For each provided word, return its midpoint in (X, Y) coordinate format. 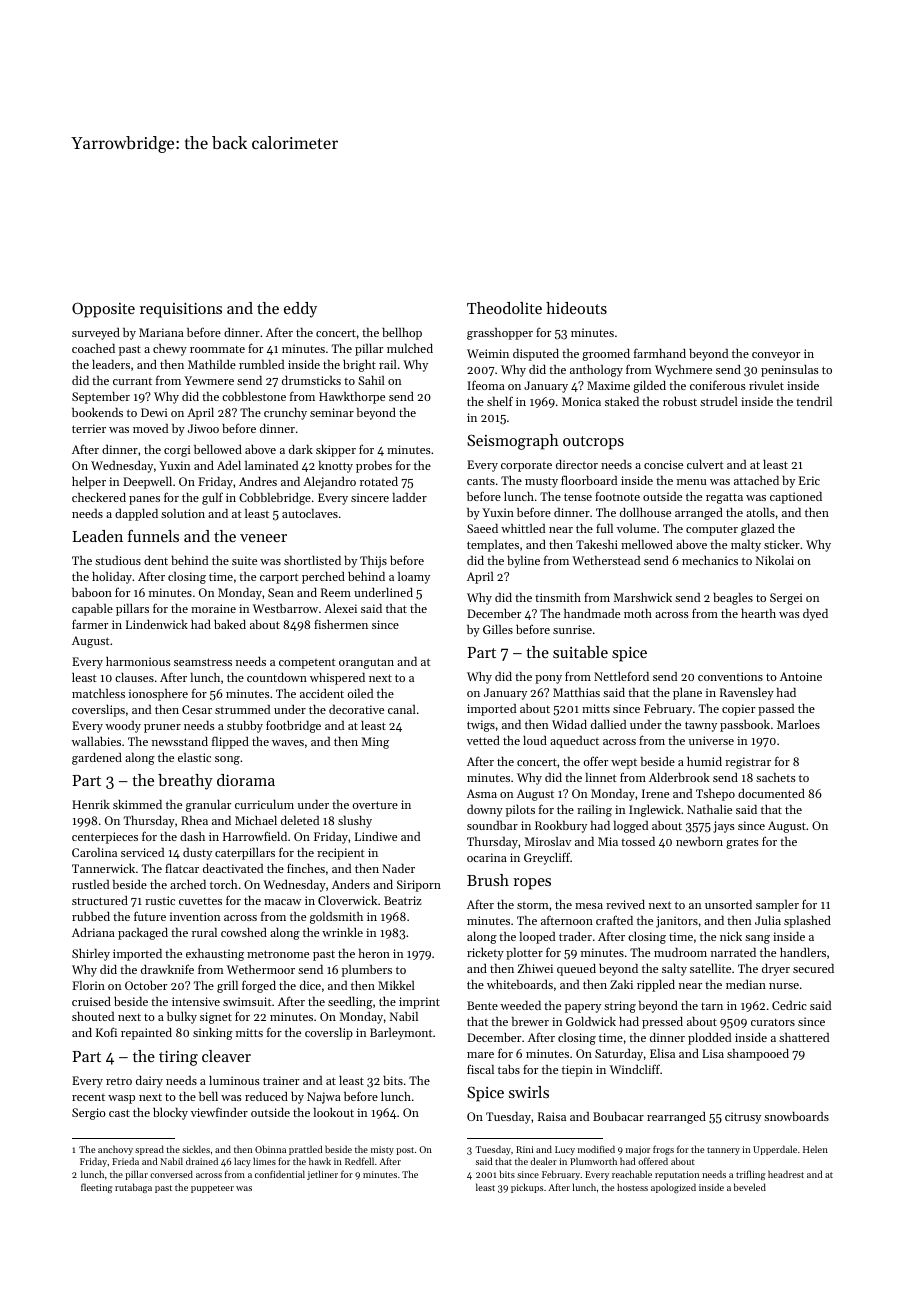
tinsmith (558, 597)
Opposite (103, 310)
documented (771, 793)
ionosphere (158, 695)
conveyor (776, 356)
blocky (170, 1114)
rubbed (91, 916)
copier (738, 710)
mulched (410, 348)
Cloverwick (347, 900)
